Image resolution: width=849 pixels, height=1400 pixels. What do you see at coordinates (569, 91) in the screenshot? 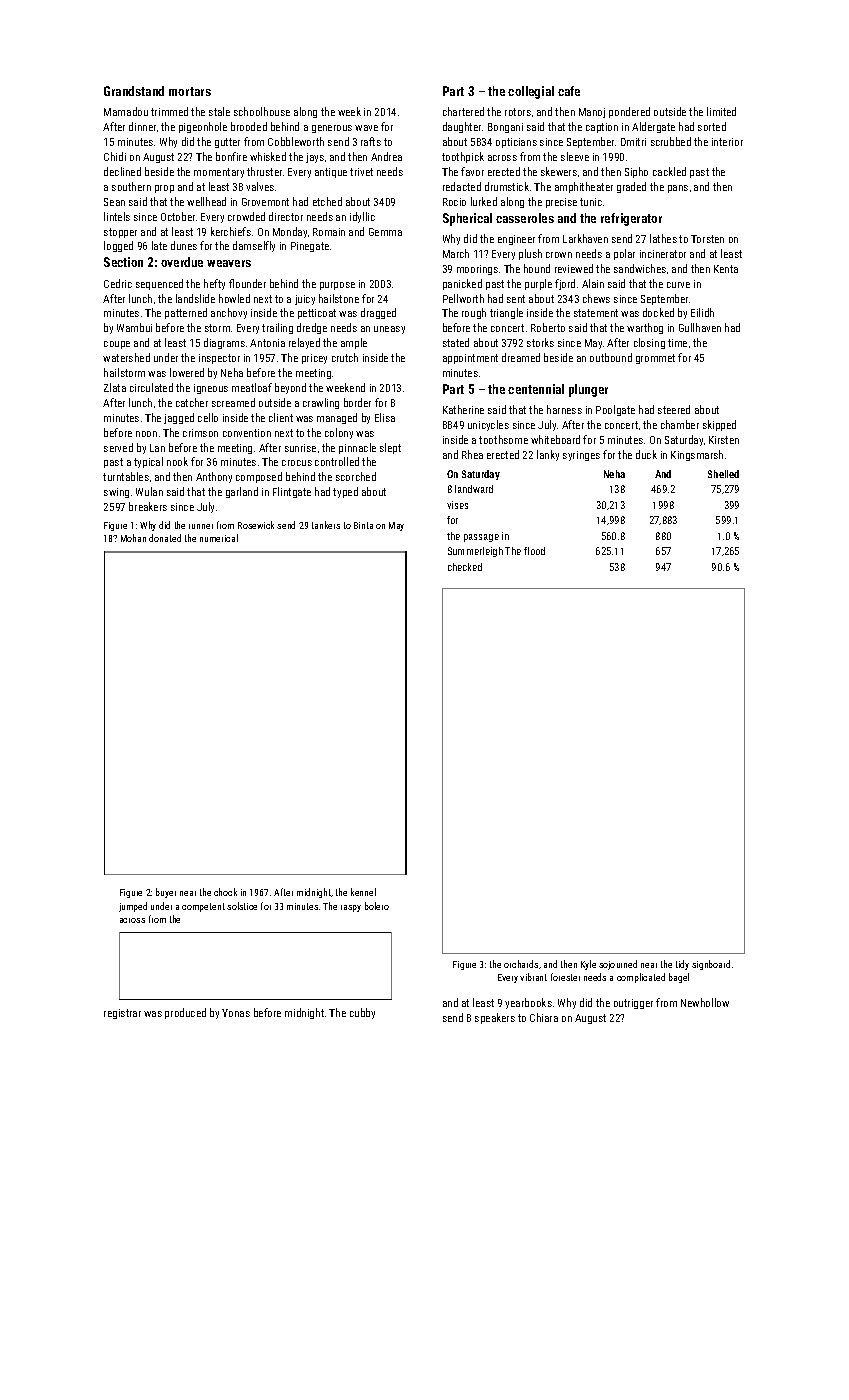
I see `cafe` at bounding box center [569, 91].
